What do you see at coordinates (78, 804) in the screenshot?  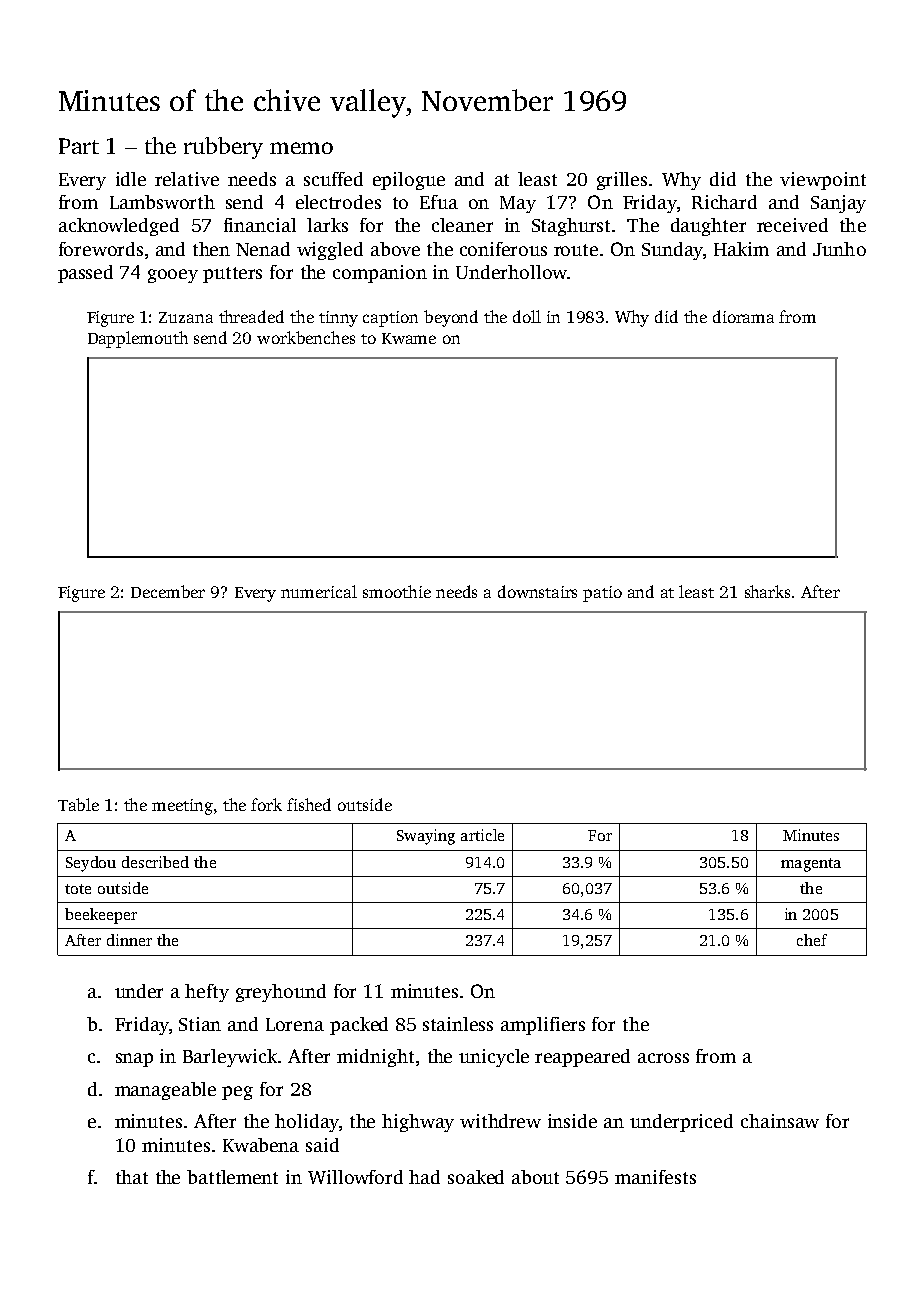 I see `Table` at bounding box center [78, 804].
